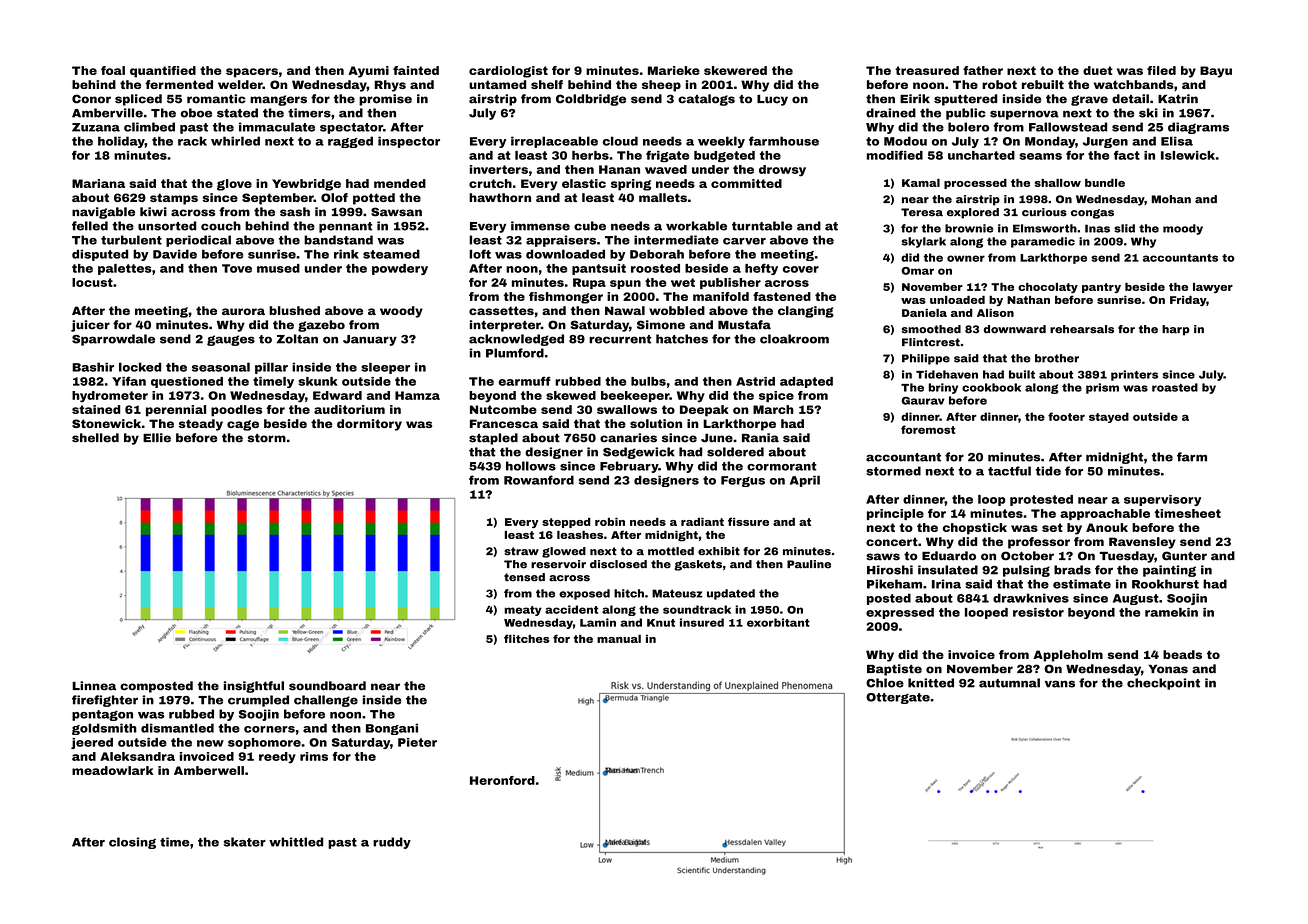 This screenshot has height=924, width=1308. Describe the element at coordinates (94, 686) in the screenshot. I see `Linnea` at that location.
